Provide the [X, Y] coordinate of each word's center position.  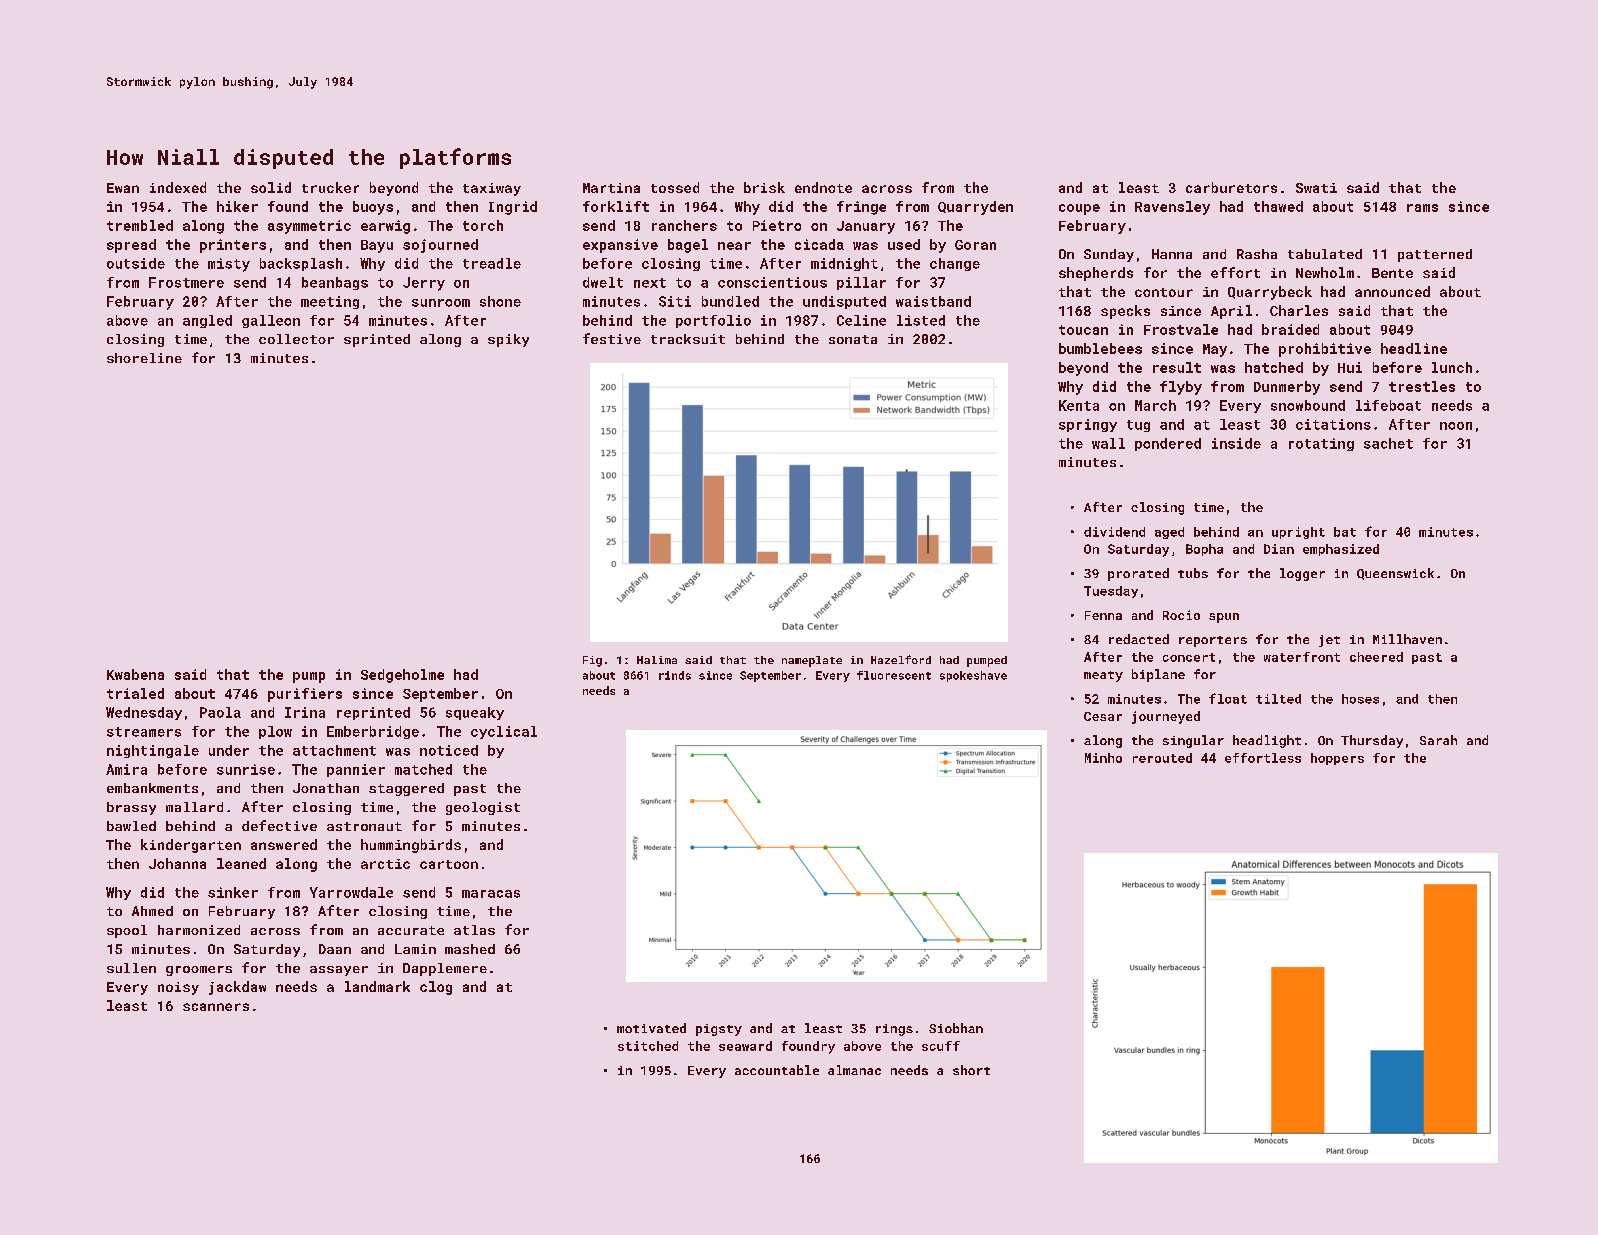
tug [1138, 426]
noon [1456, 426]
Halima [657, 660]
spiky [508, 340]
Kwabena [135, 674]
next [650, 283]
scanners [216, 1007]
